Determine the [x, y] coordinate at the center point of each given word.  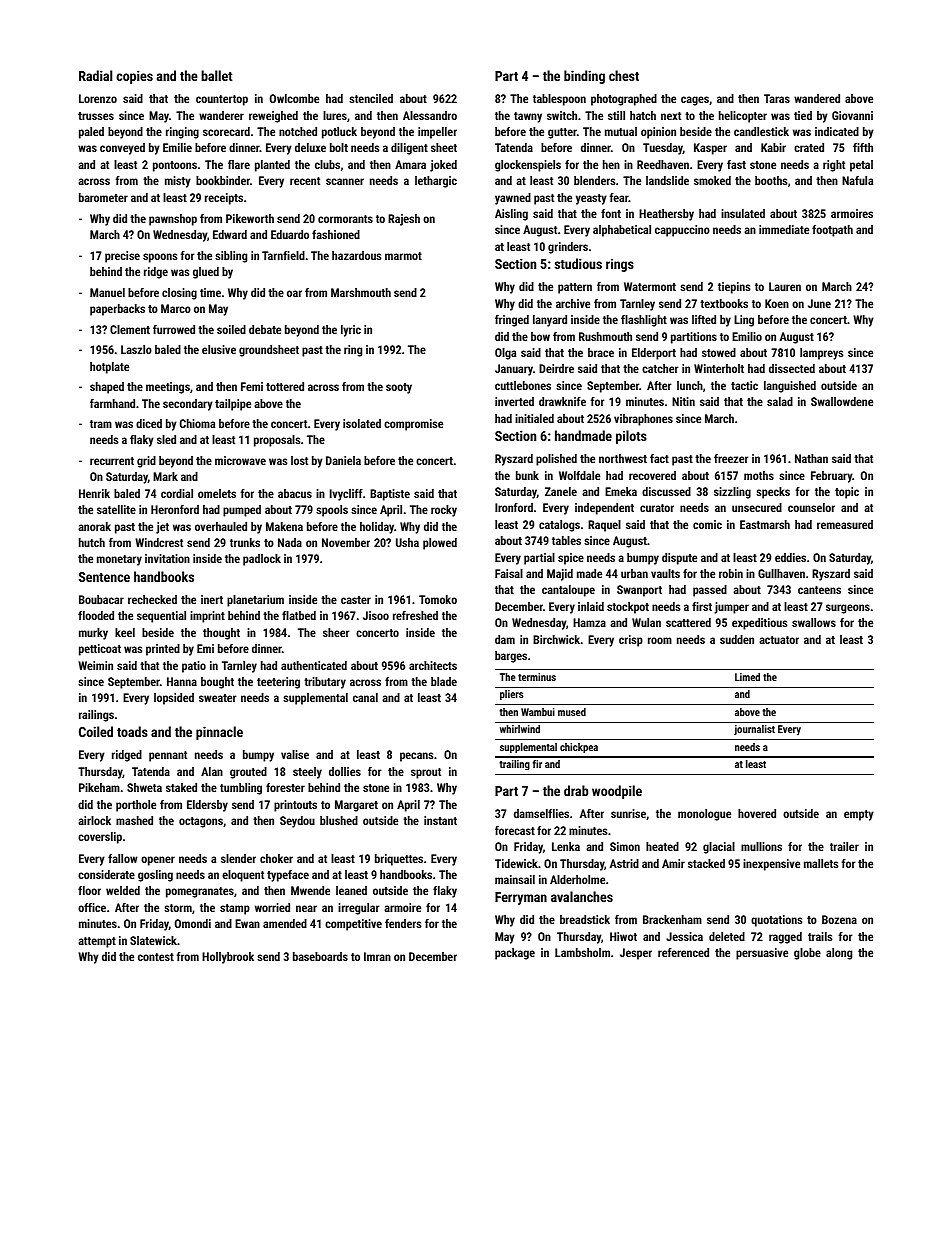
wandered [817, 98]
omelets [217, 493]
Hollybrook [228, 958]
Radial [95, 75]
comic [707, 524]
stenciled [371, 98]
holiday [377, 528]
